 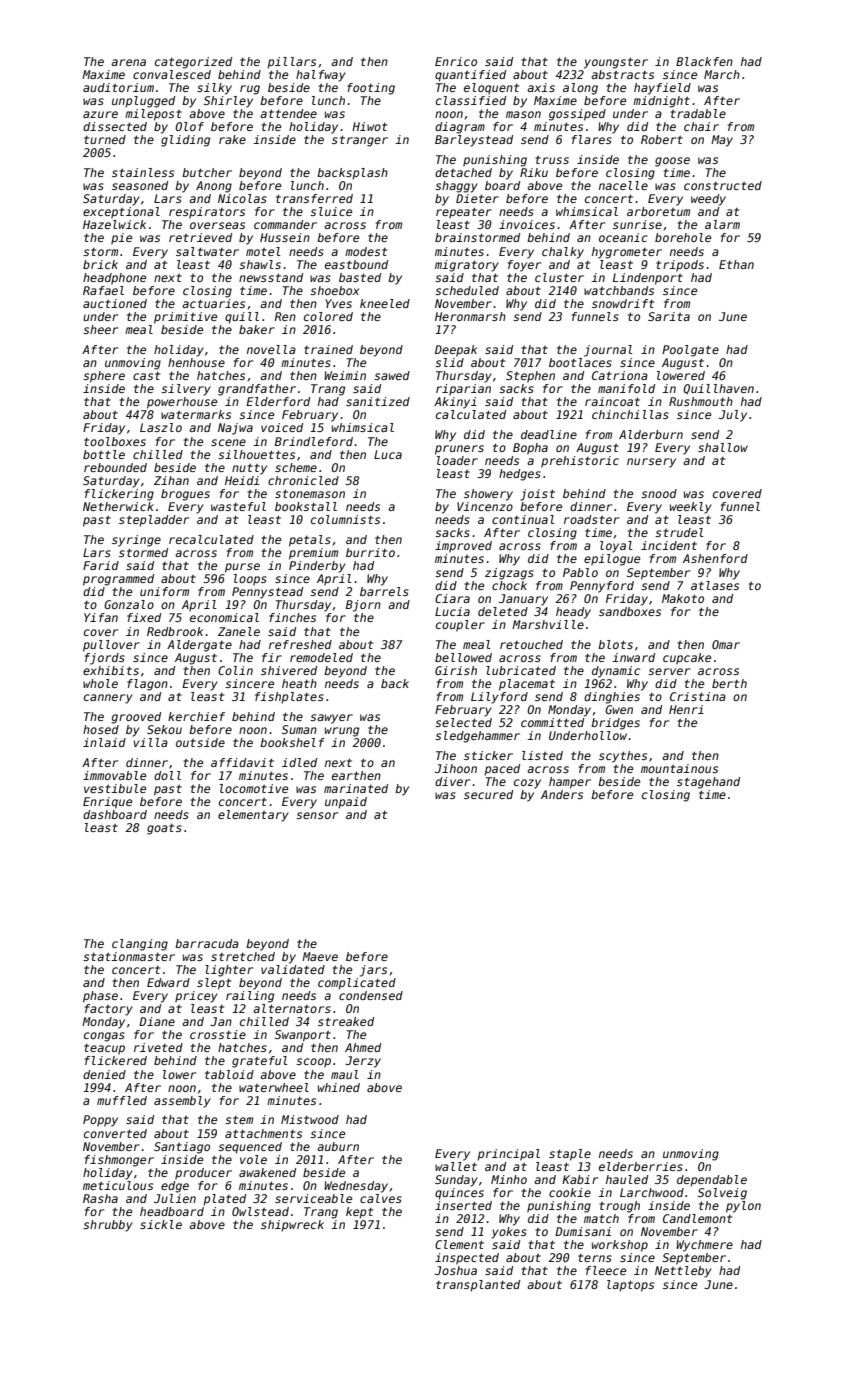 I want to click on sensor, so click(x=317, y=815).
